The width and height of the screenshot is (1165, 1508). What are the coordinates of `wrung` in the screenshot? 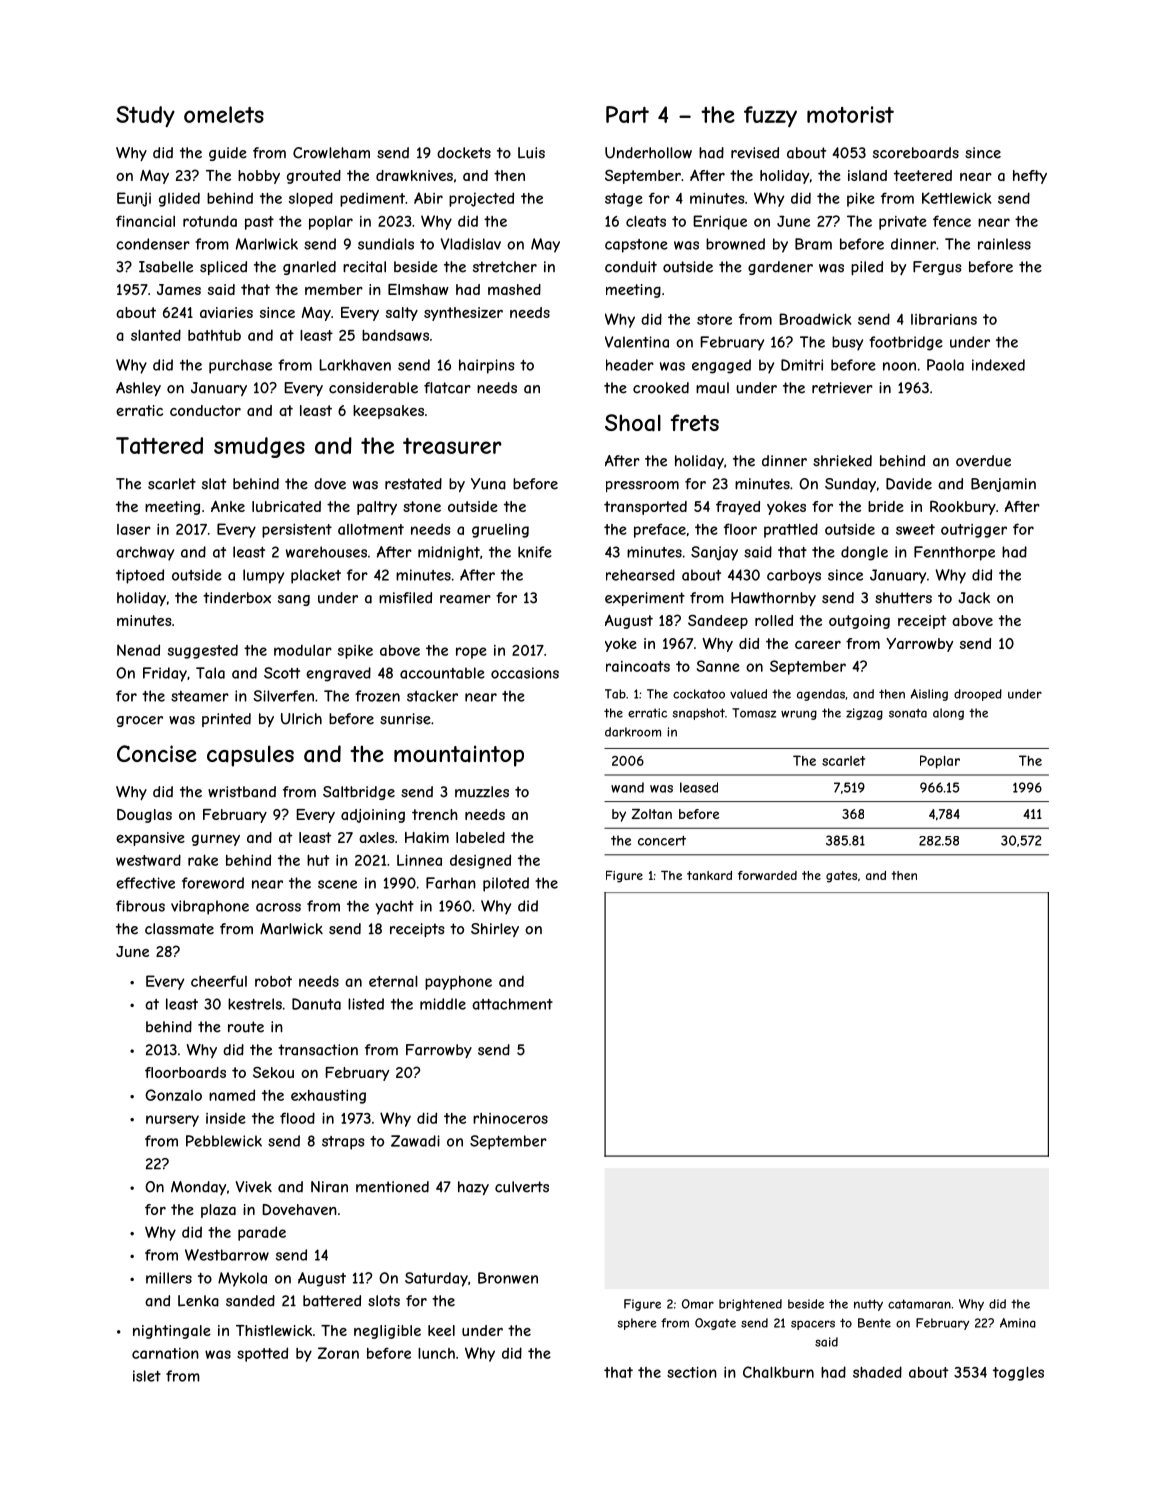 It's located at (799, 715).
